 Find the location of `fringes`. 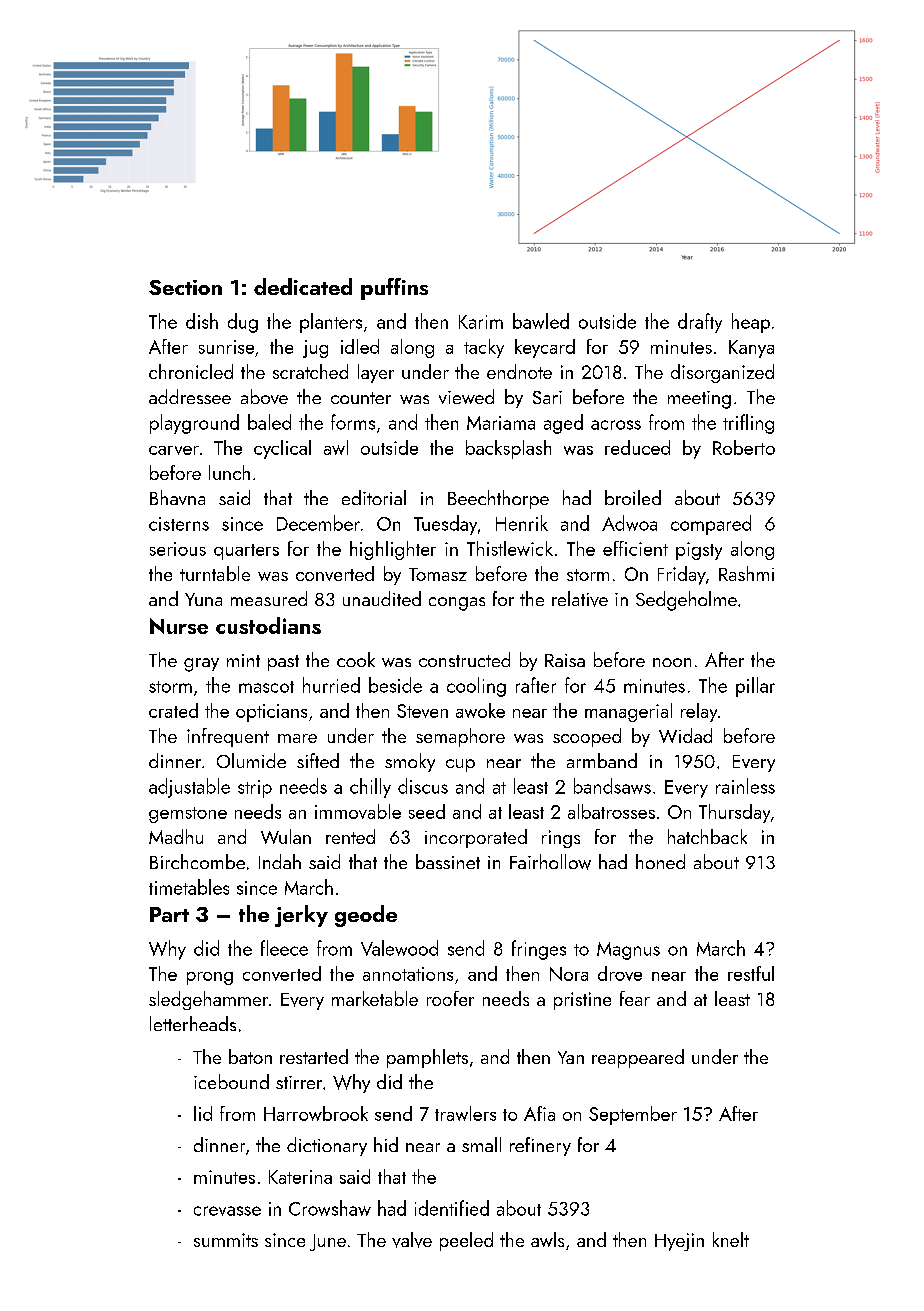

fringes is located at coordinates (539, 950).
